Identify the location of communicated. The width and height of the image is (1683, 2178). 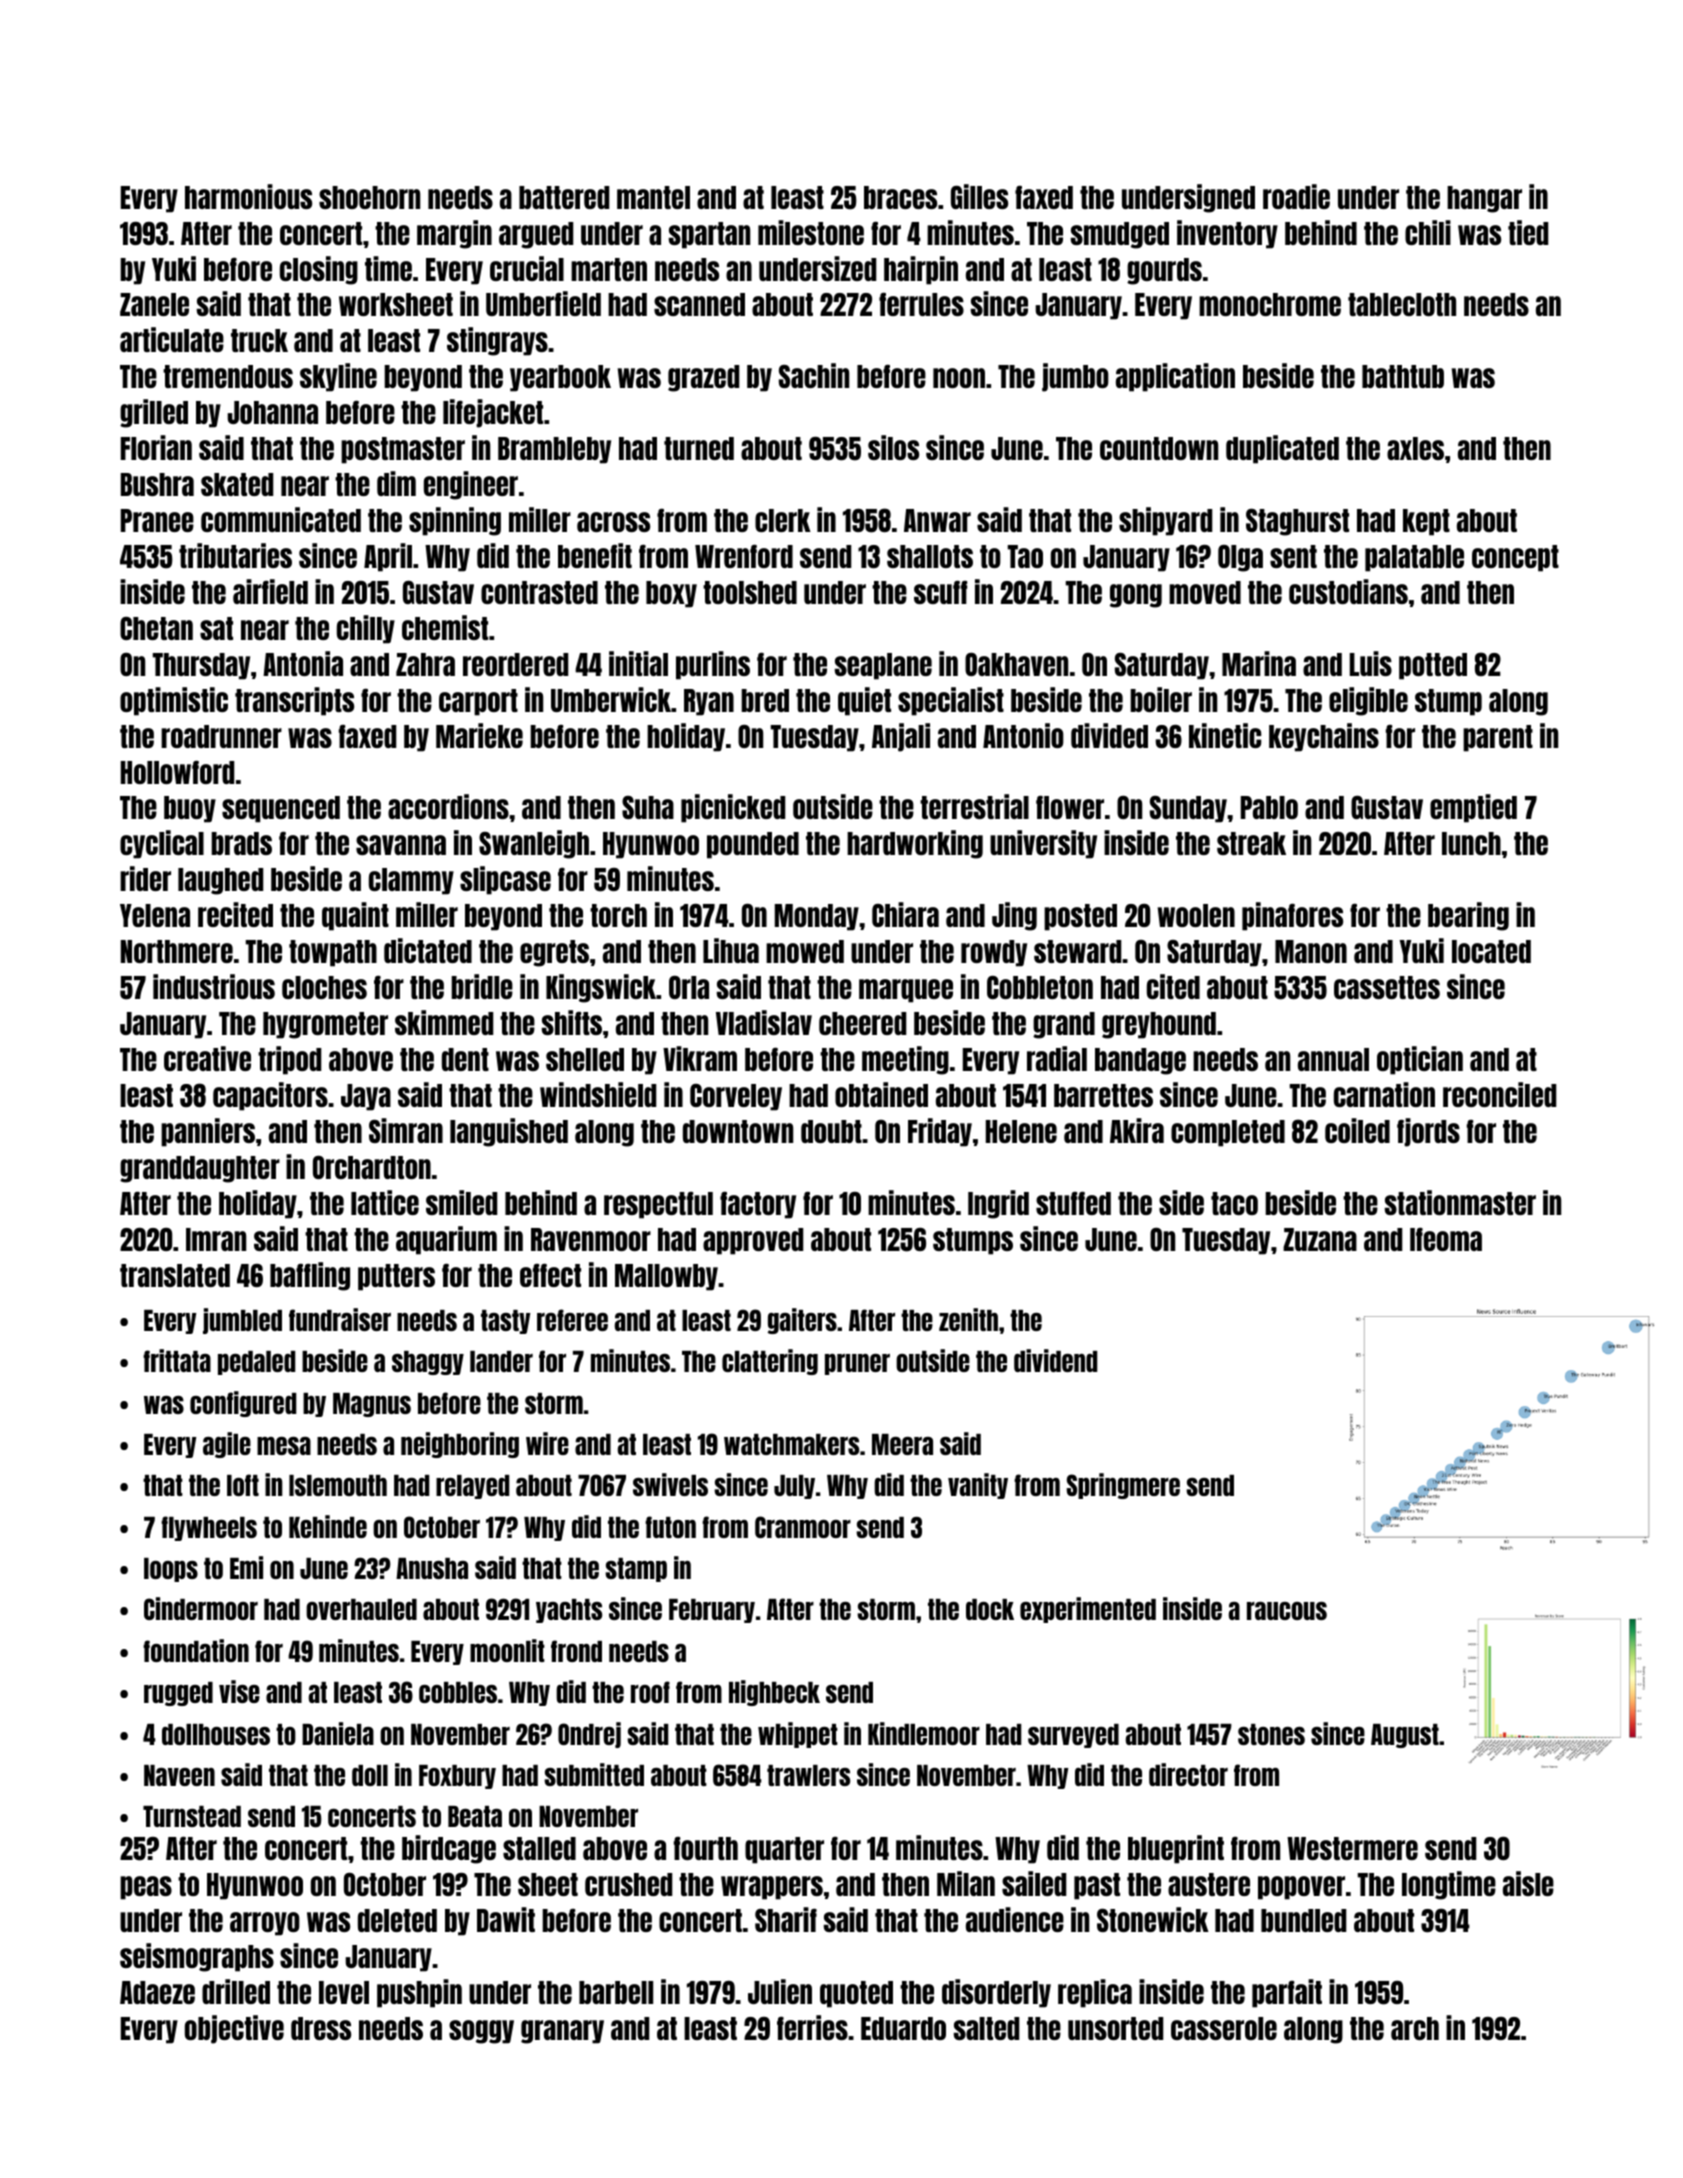
(281, 519).
